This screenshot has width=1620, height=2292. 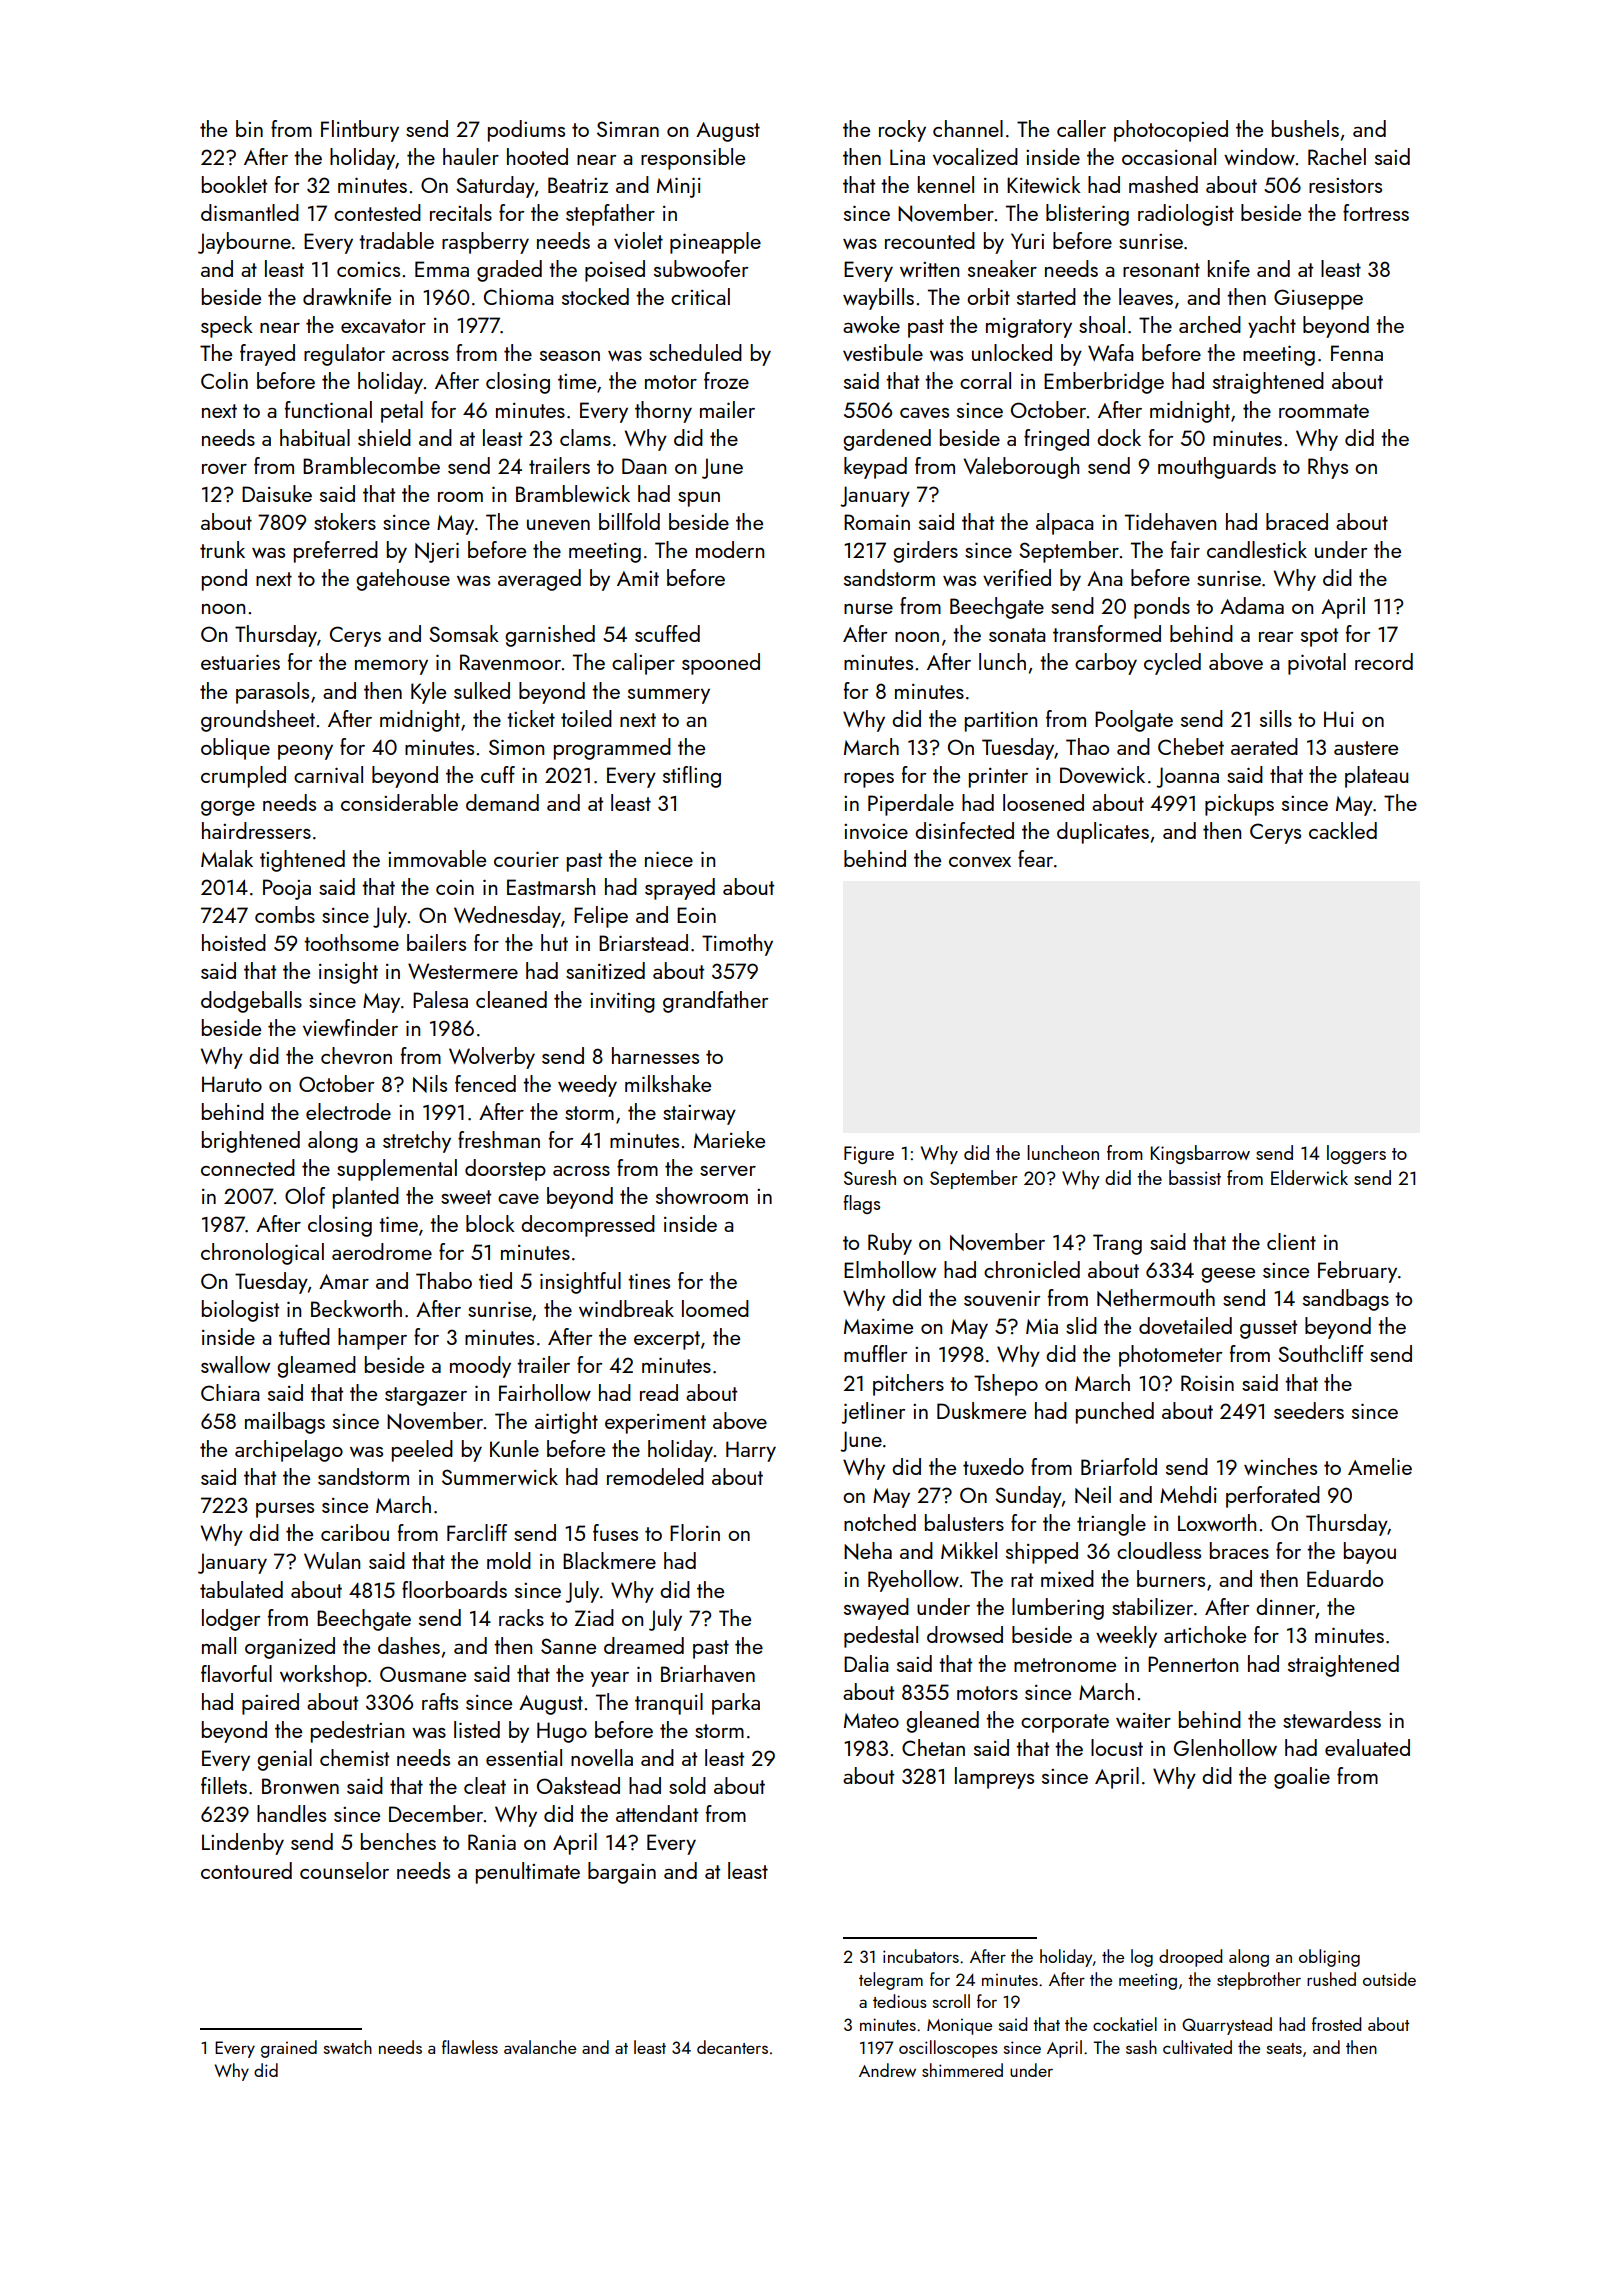 What do you see at coordinates (866, 1663) in the screenshot?
I see `Dalia` at bounding box center [866, 1663].
